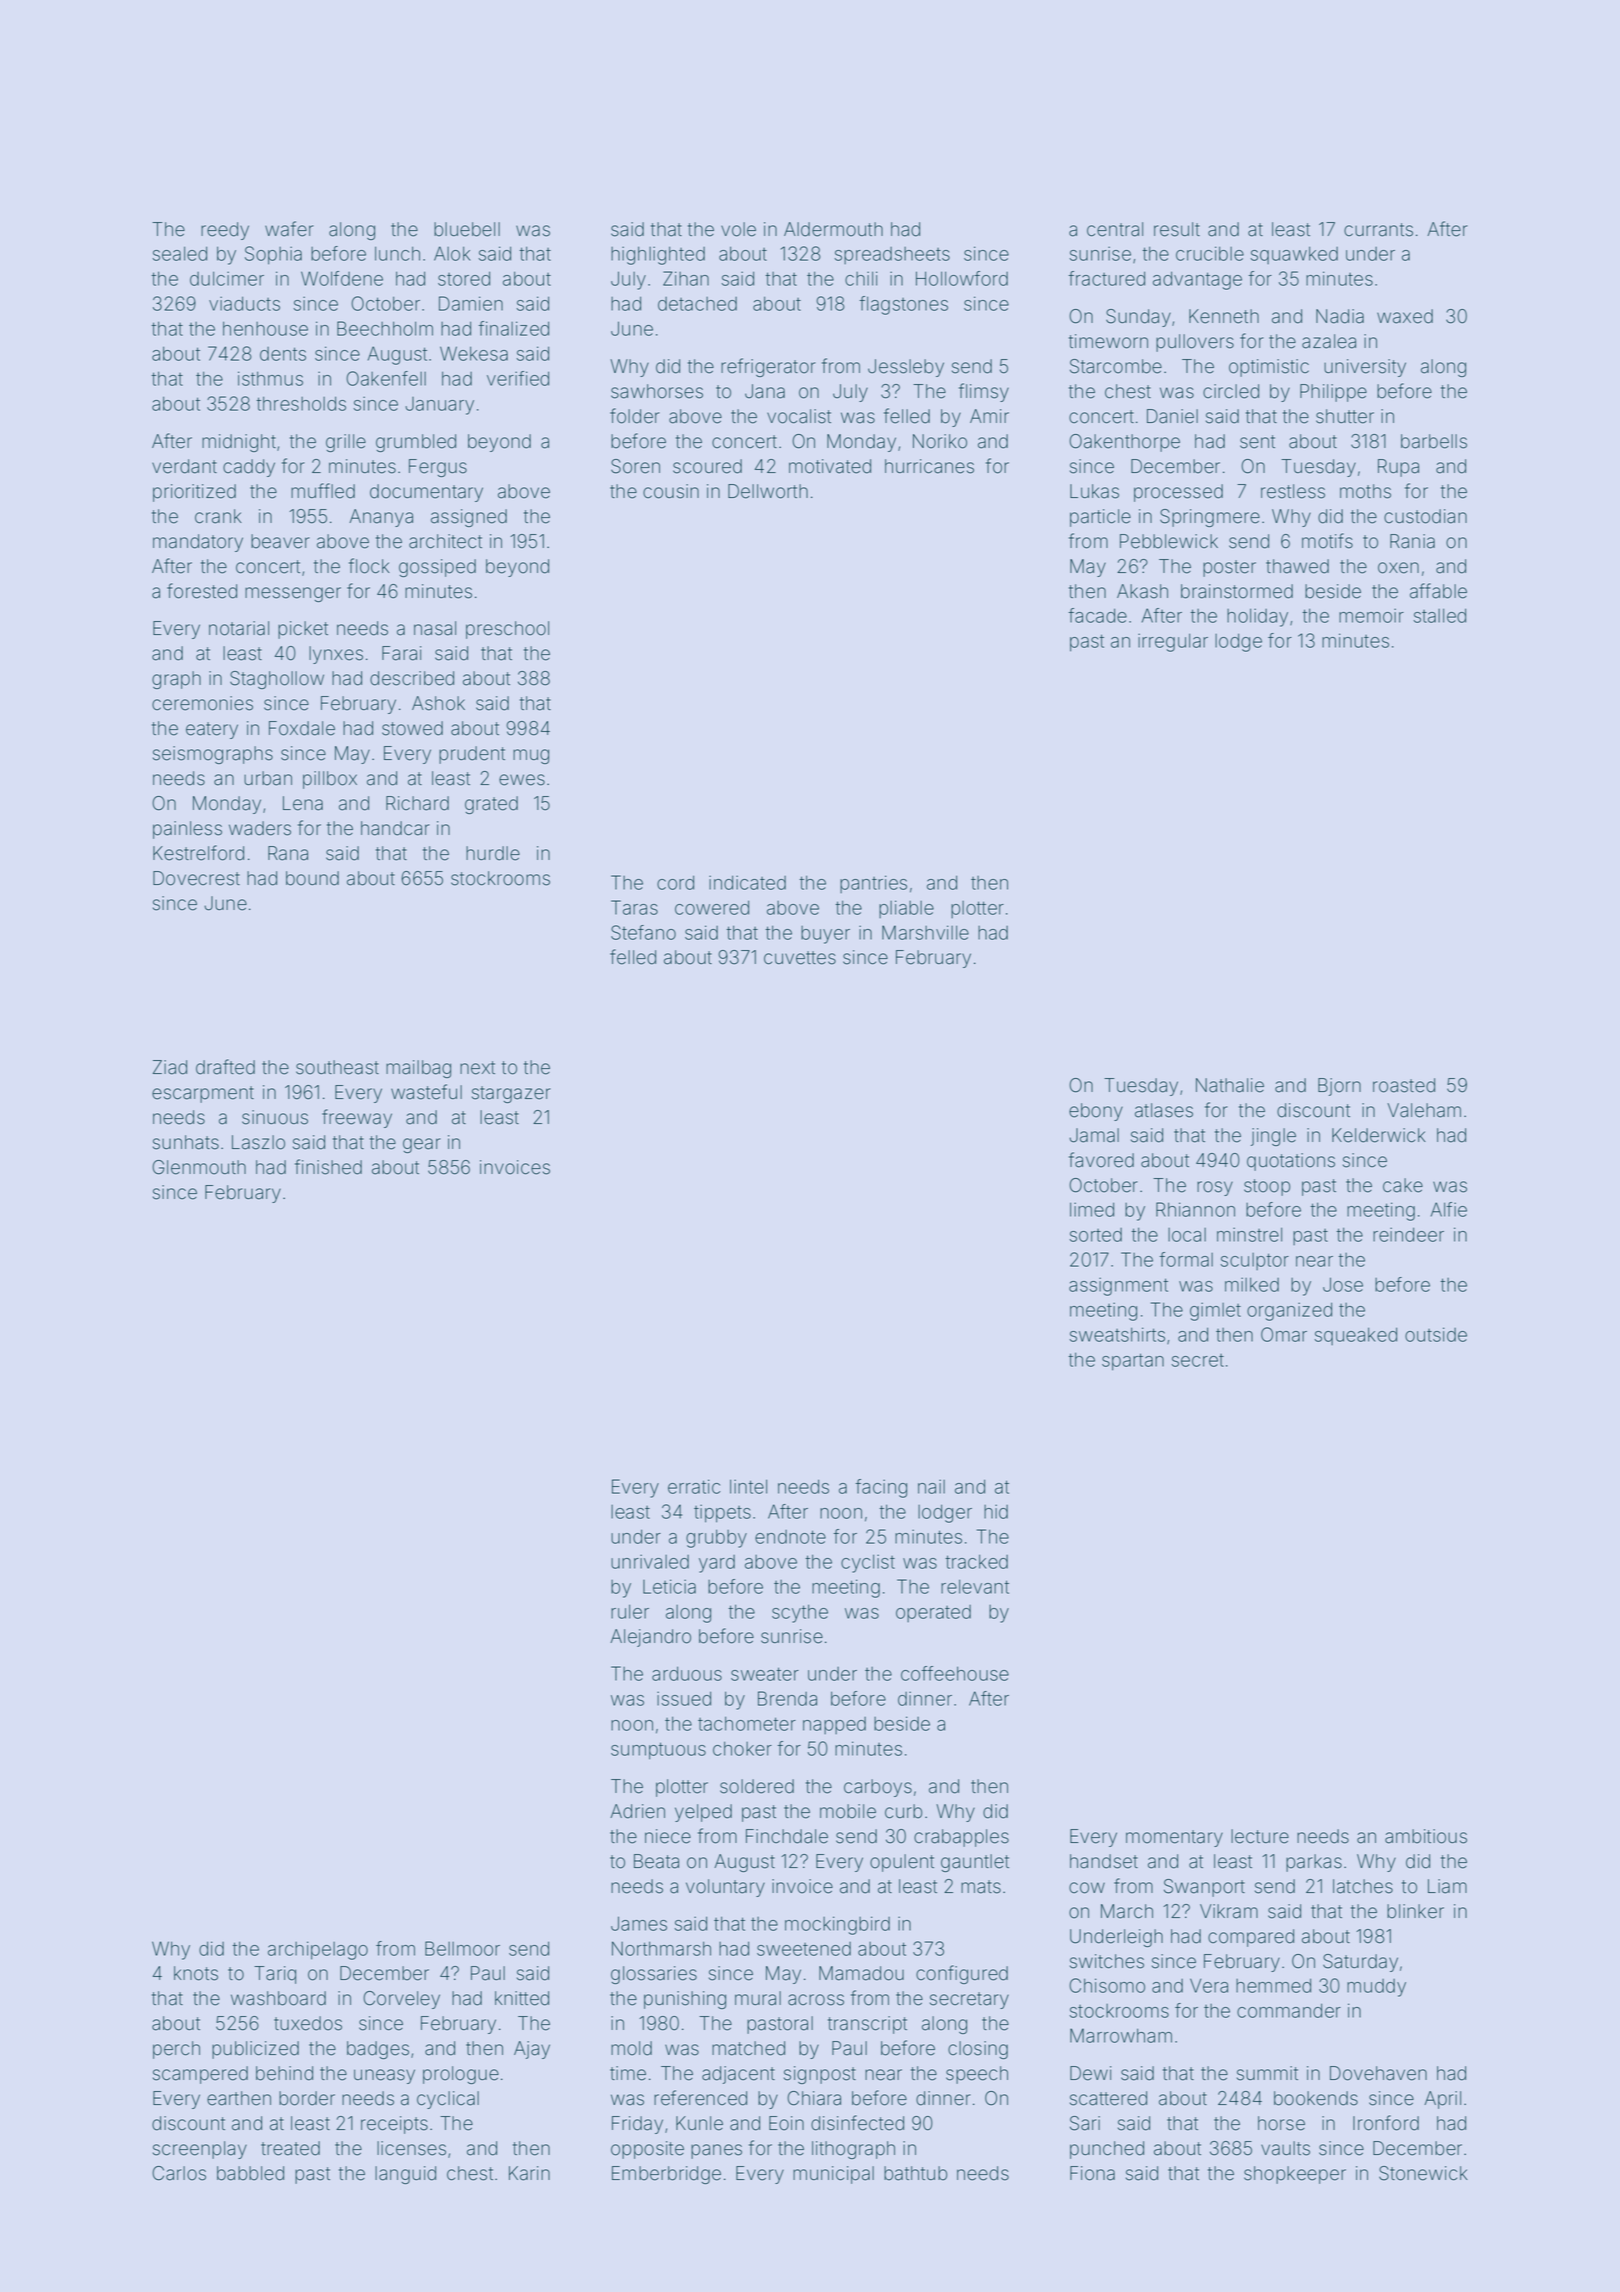 The image size is (1620, 2292). Describe the element at coordinates (1440, 615) in the screenshot. I see `stalled` at that location.
